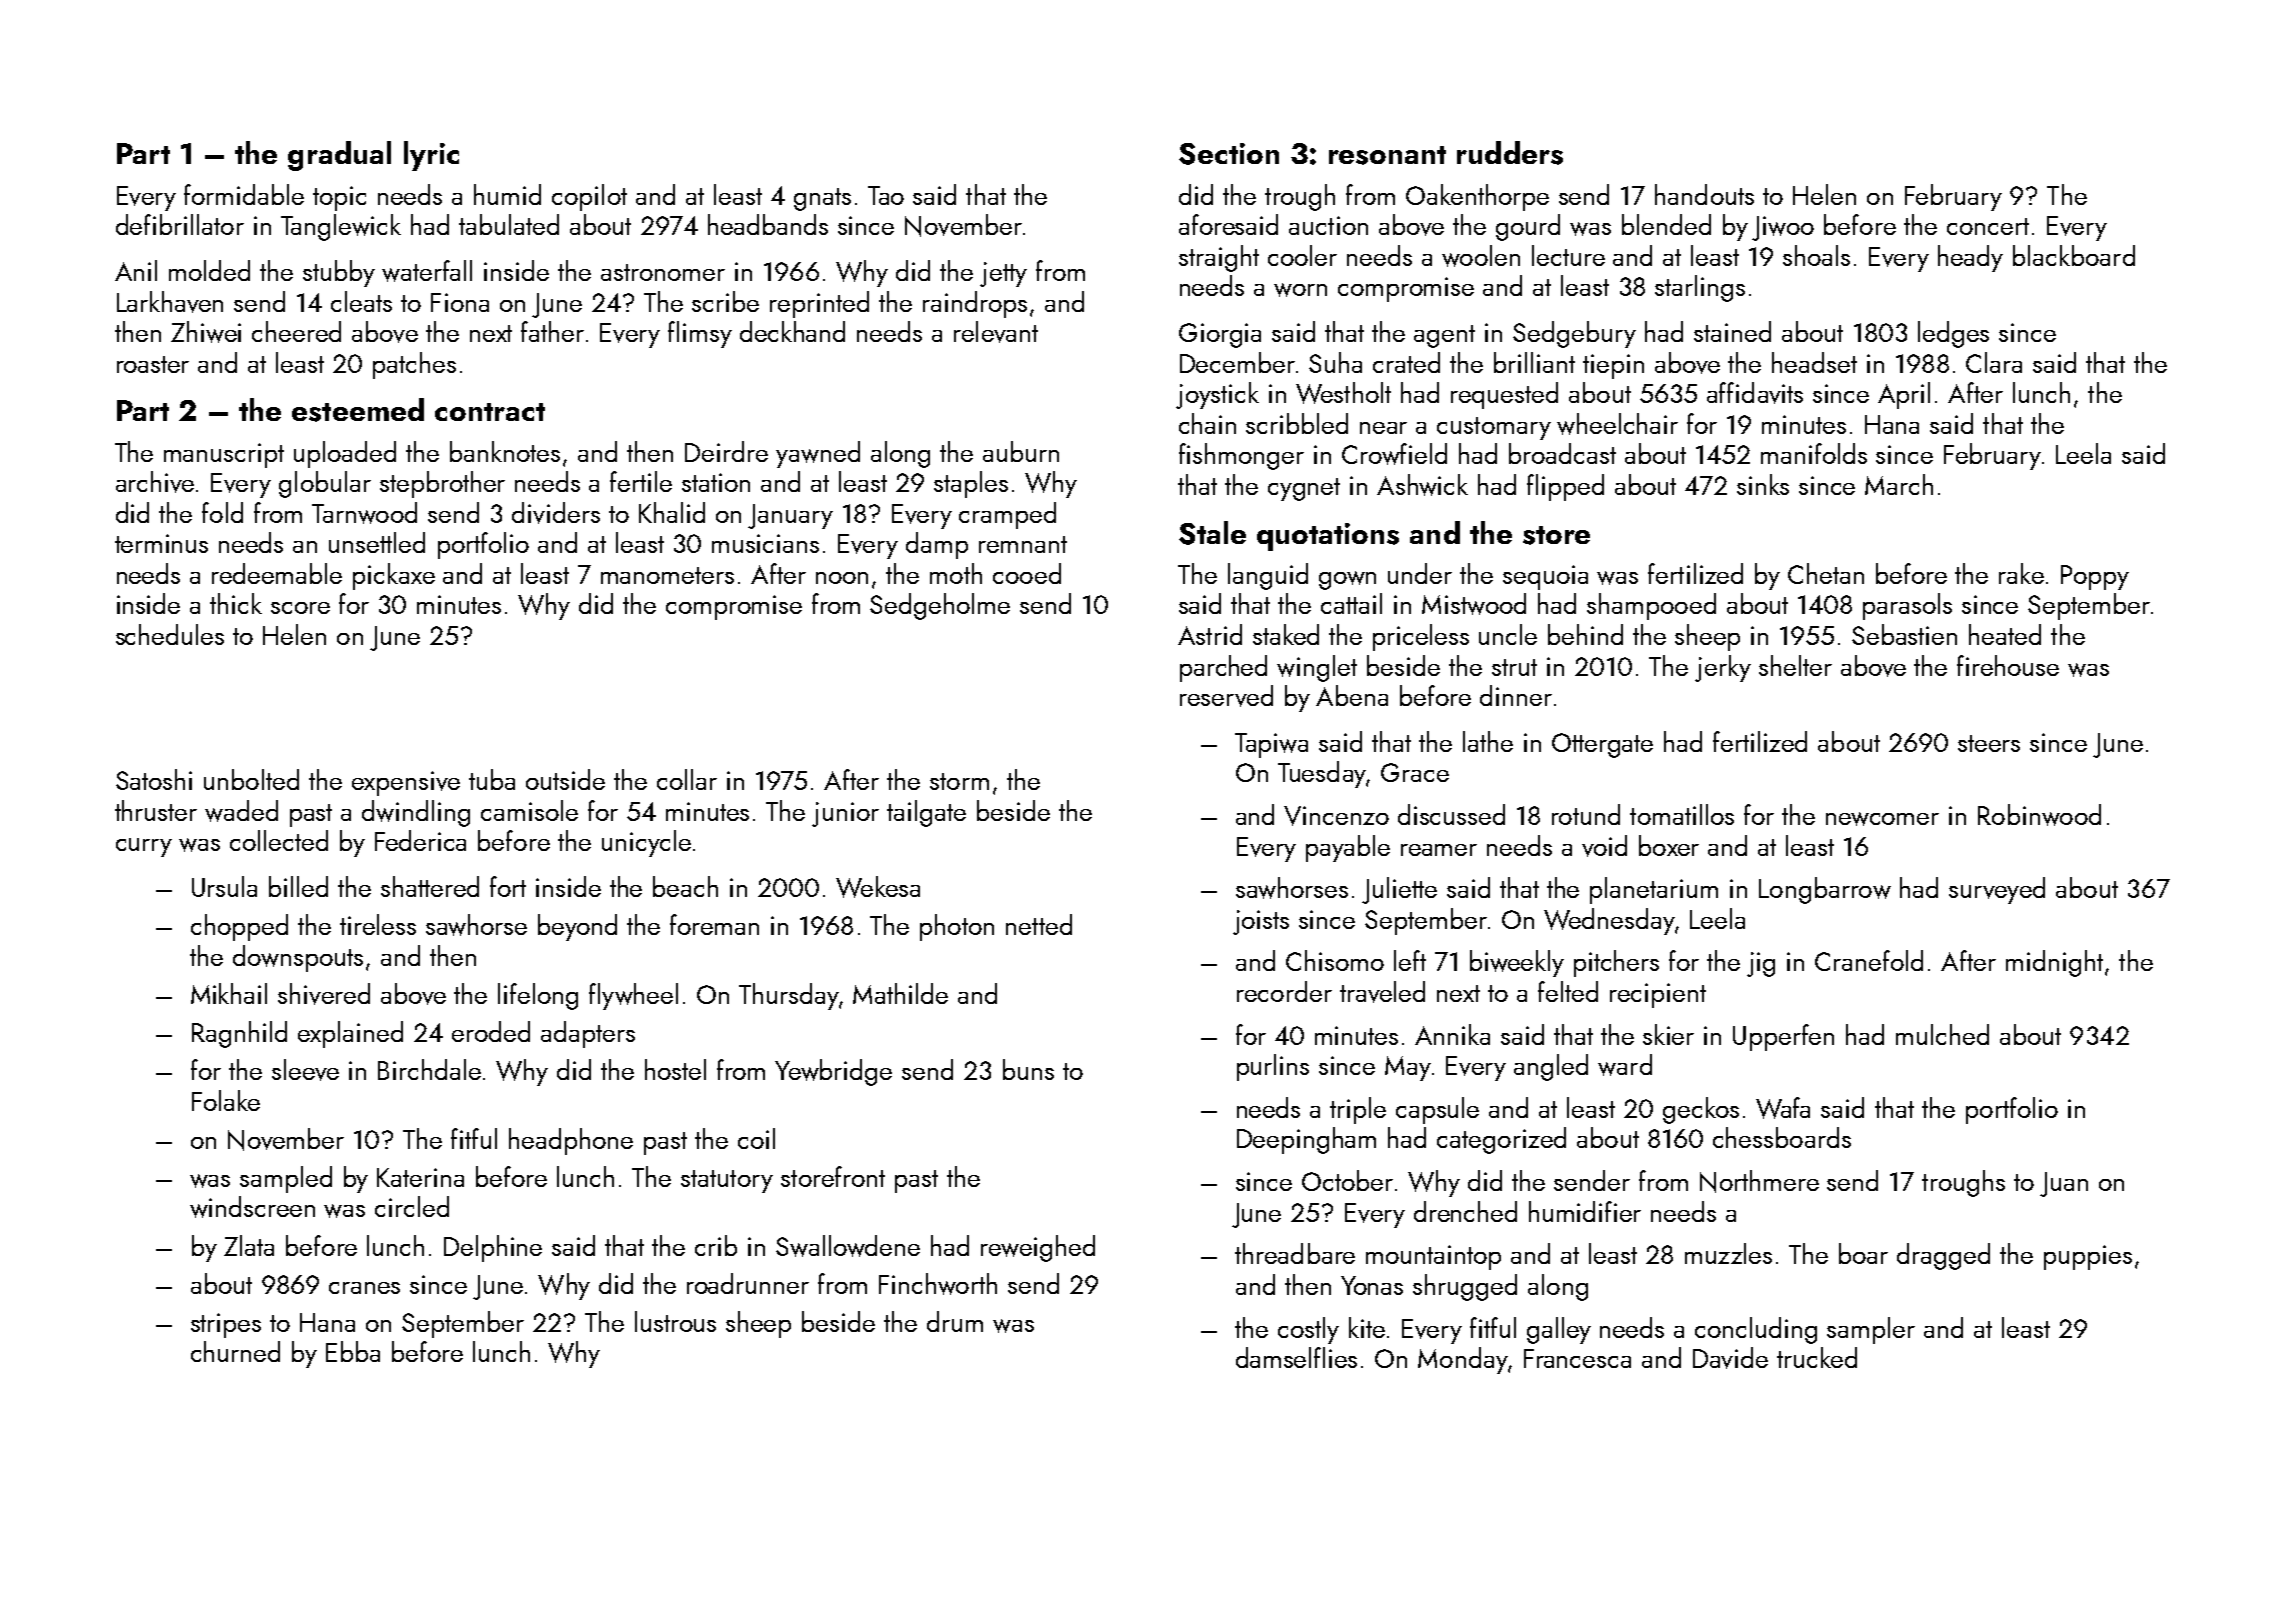  Describe the element at coordinates (339, 156) in the screenshot. I see `gradual` at that location.
